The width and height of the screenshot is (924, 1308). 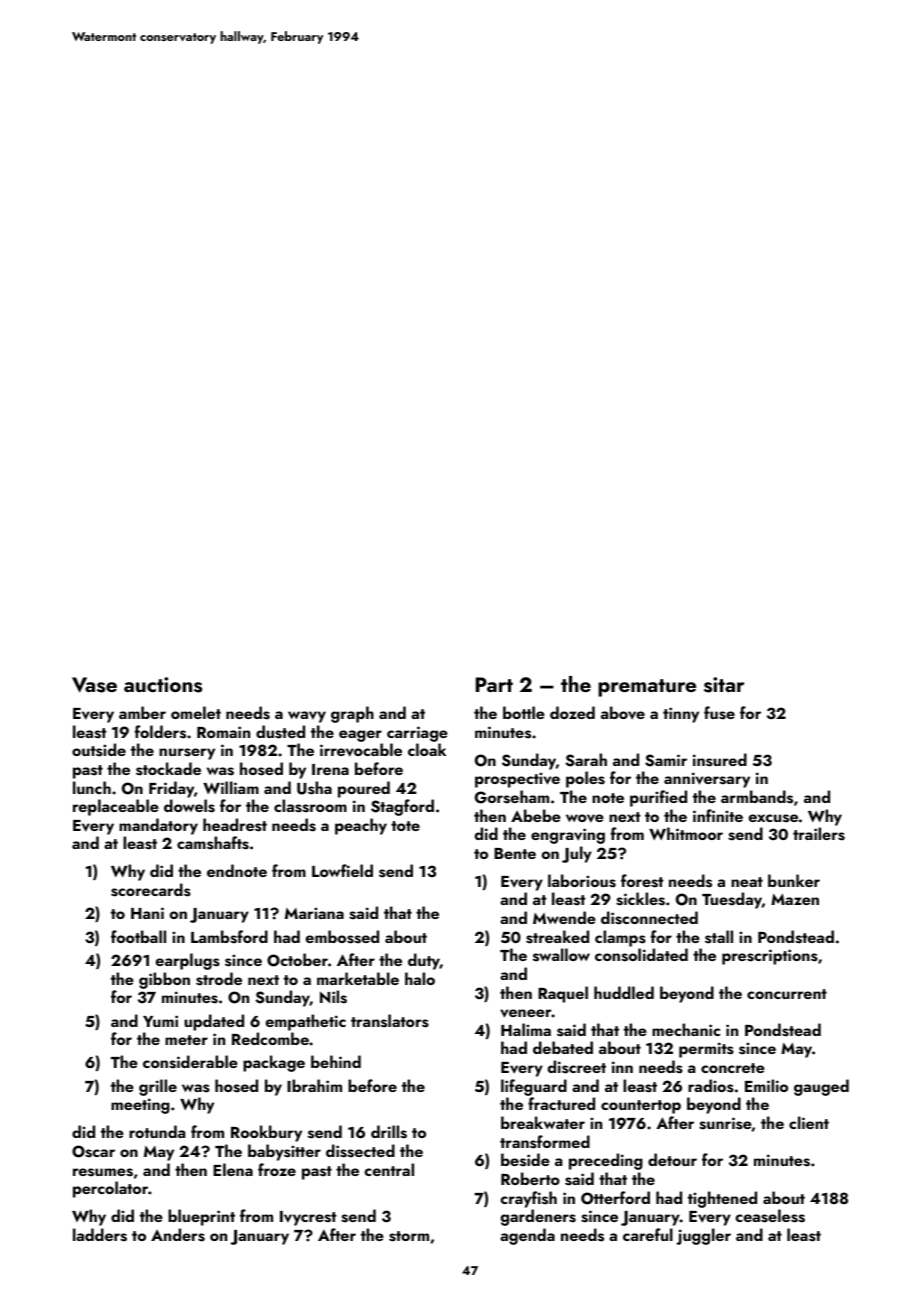 What do you see at coordinates (164, 980) in the screenshot?
I see `gibbon` at bounding box center [164, 980].
